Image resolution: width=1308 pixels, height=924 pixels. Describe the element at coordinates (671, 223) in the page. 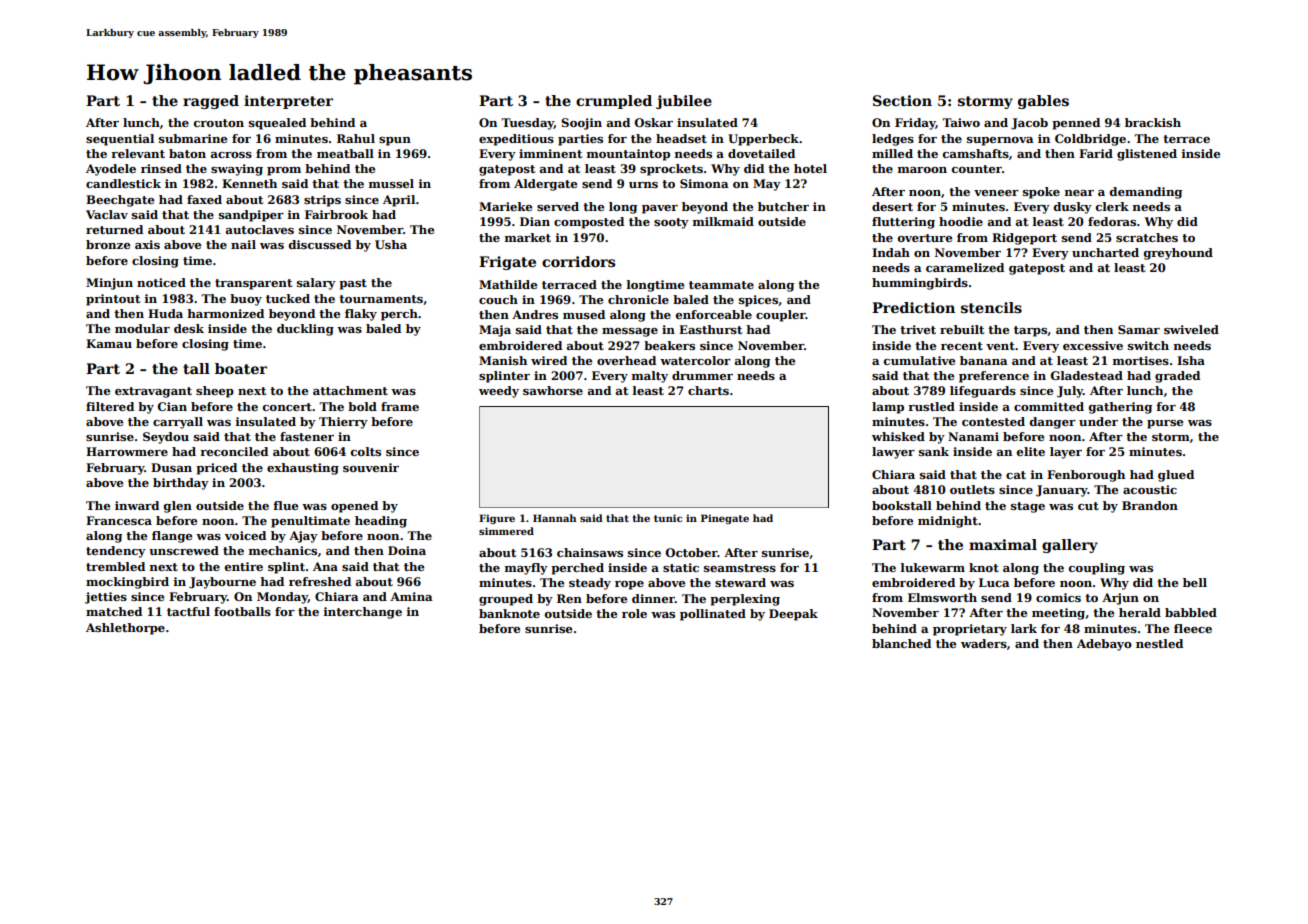

I see `sooty` at that location.
